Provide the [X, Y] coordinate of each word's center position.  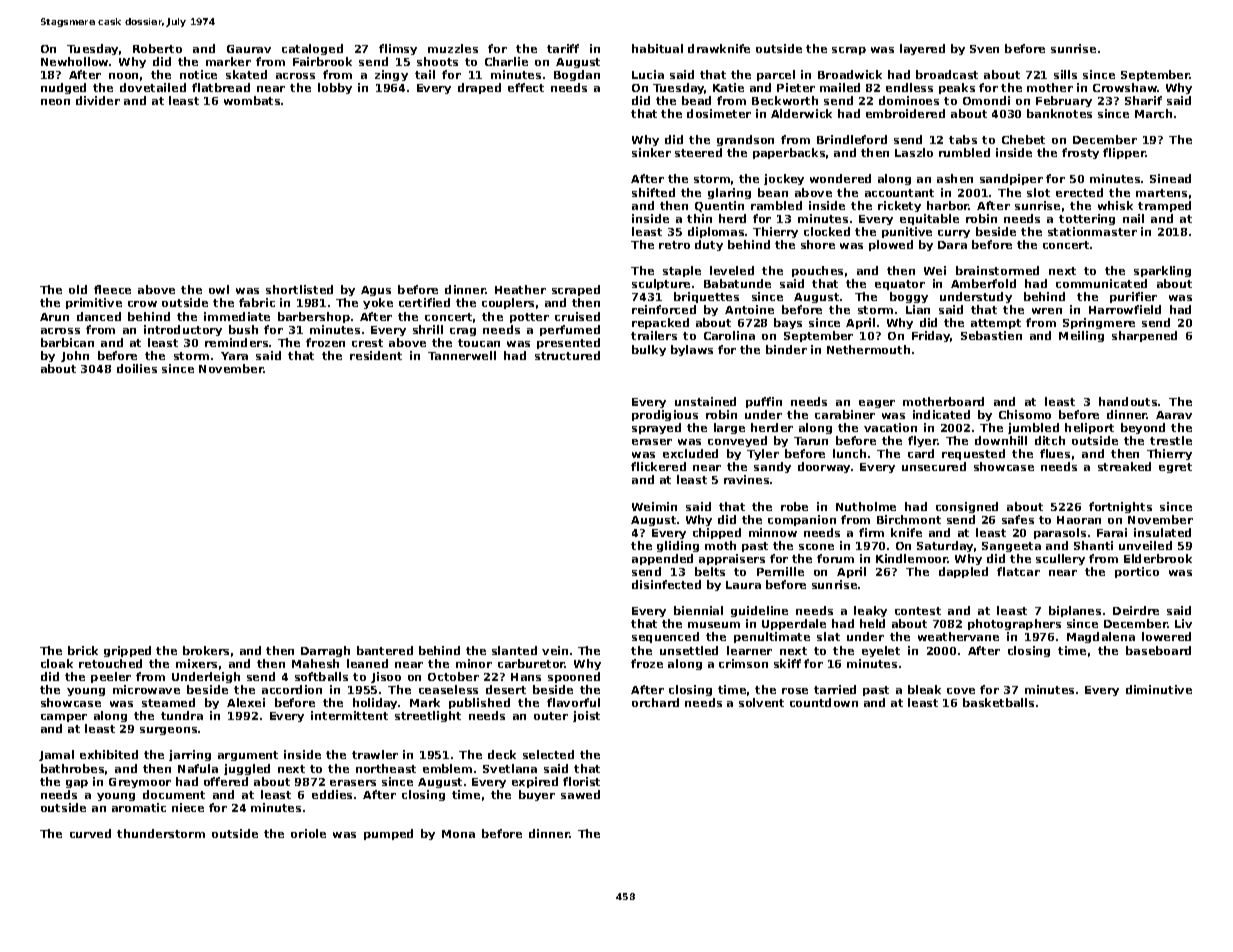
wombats [252, 100]
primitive [94, 303]
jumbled [1033, 428]
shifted [653, 192]
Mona [458, 834]
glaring [729, 193]
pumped [388, 834]
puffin [764, 402]
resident [376, 355]
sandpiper [1011, 179]
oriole [308, 833]
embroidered [905, 113]
